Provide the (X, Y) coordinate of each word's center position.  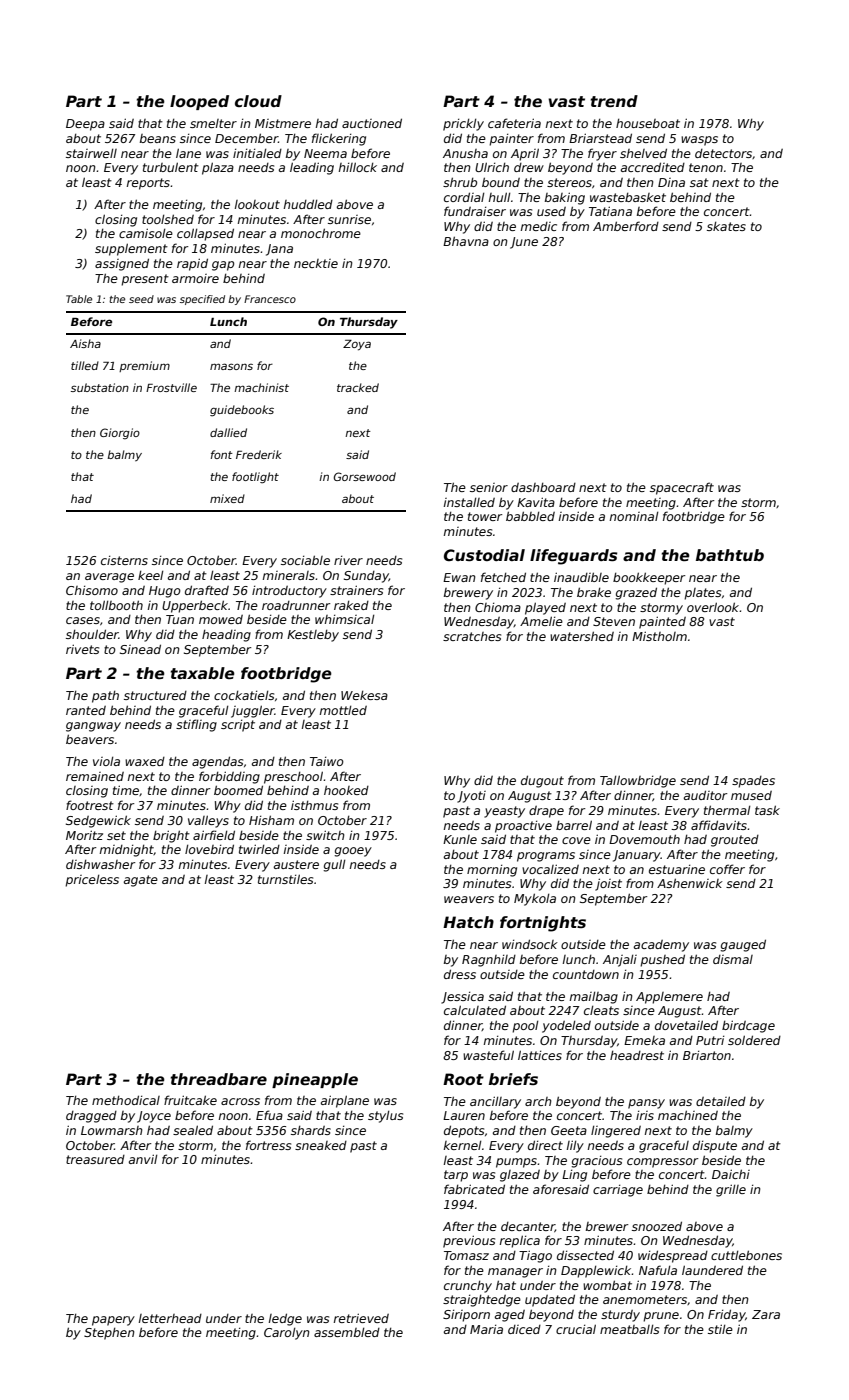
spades (753, 782)
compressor (662, 1163)
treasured (95, 1159)
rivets (82, 649)
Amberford (626, 226)
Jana (279, 250)
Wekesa (364, 695)
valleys (208, 821)
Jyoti (471, 797)
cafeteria (514, 123)
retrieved (361, 1318)
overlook (713, 607)
